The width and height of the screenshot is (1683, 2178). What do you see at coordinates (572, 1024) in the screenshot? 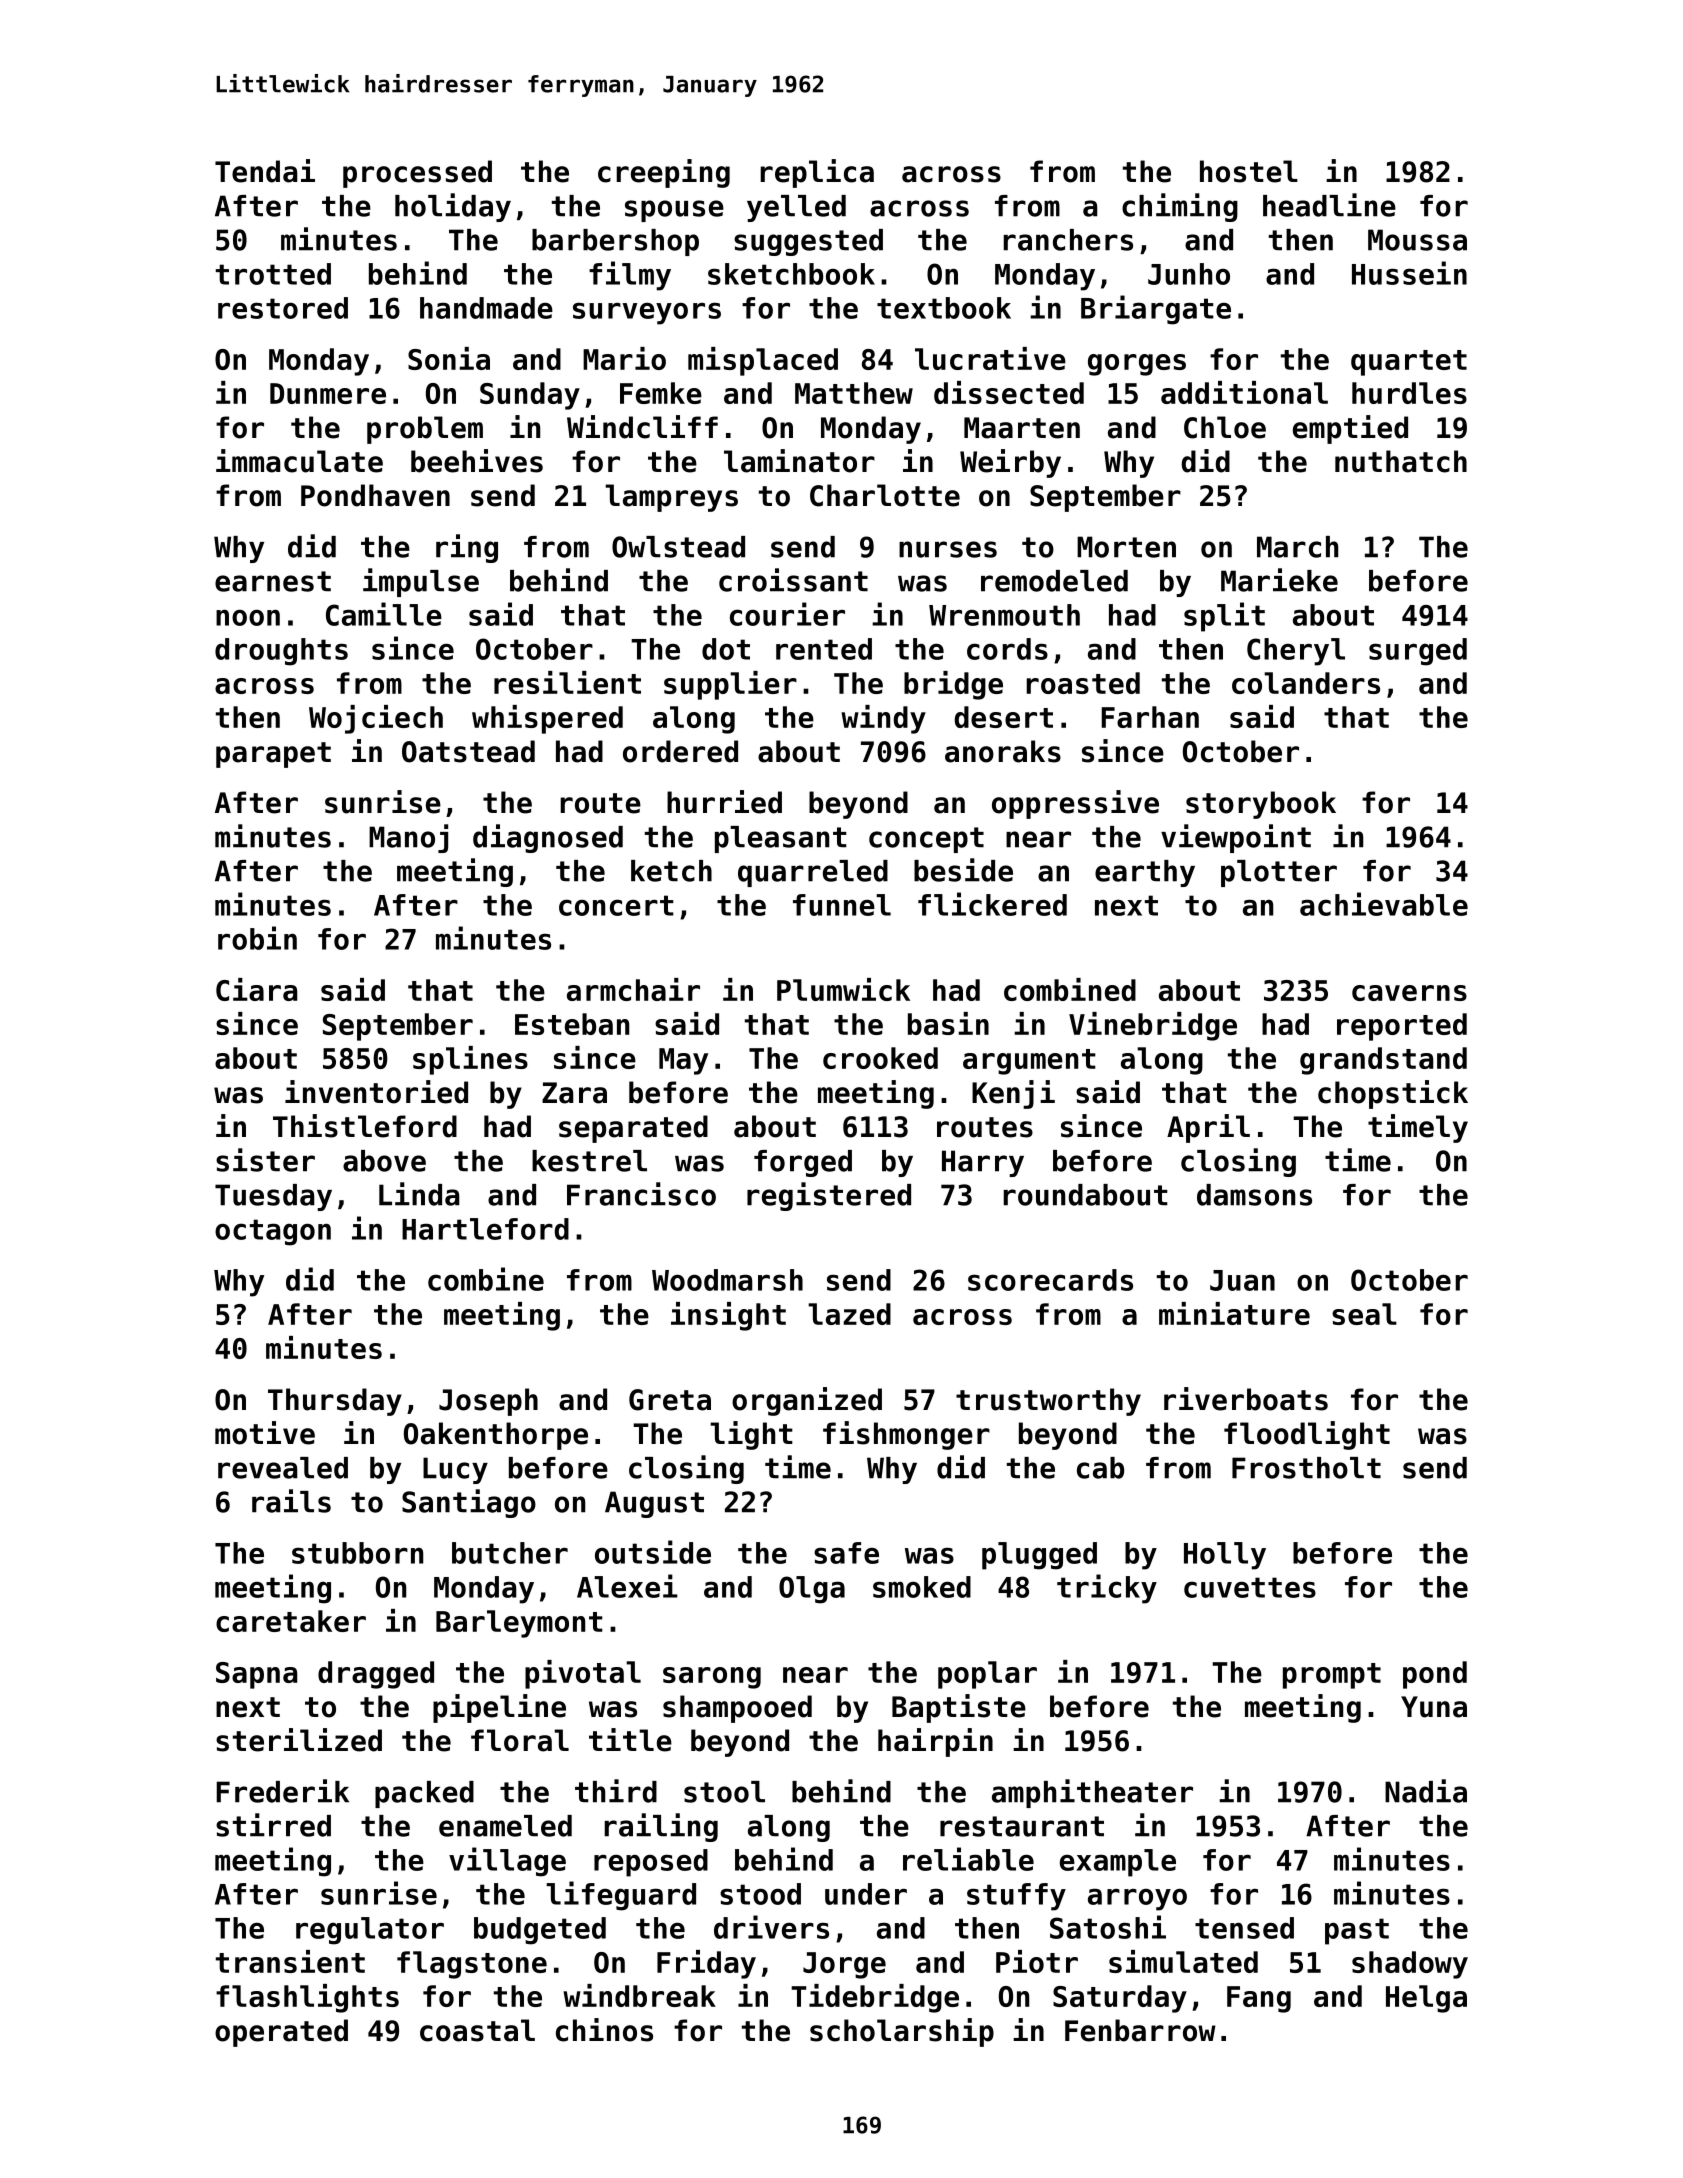
I see `Esteban` at bounding box center [572, 1024].
